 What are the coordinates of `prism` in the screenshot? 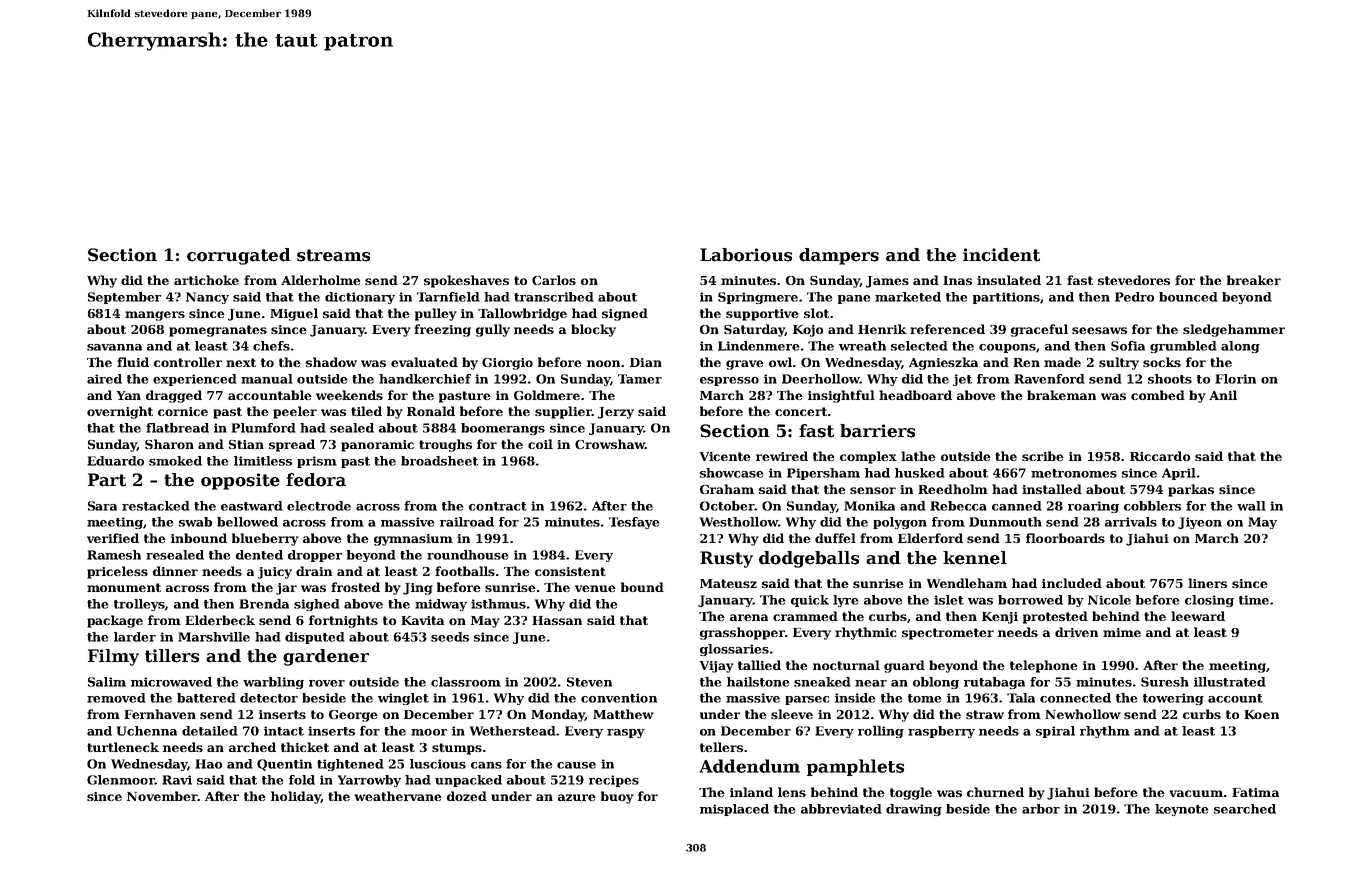 It's located at (317, 462).
